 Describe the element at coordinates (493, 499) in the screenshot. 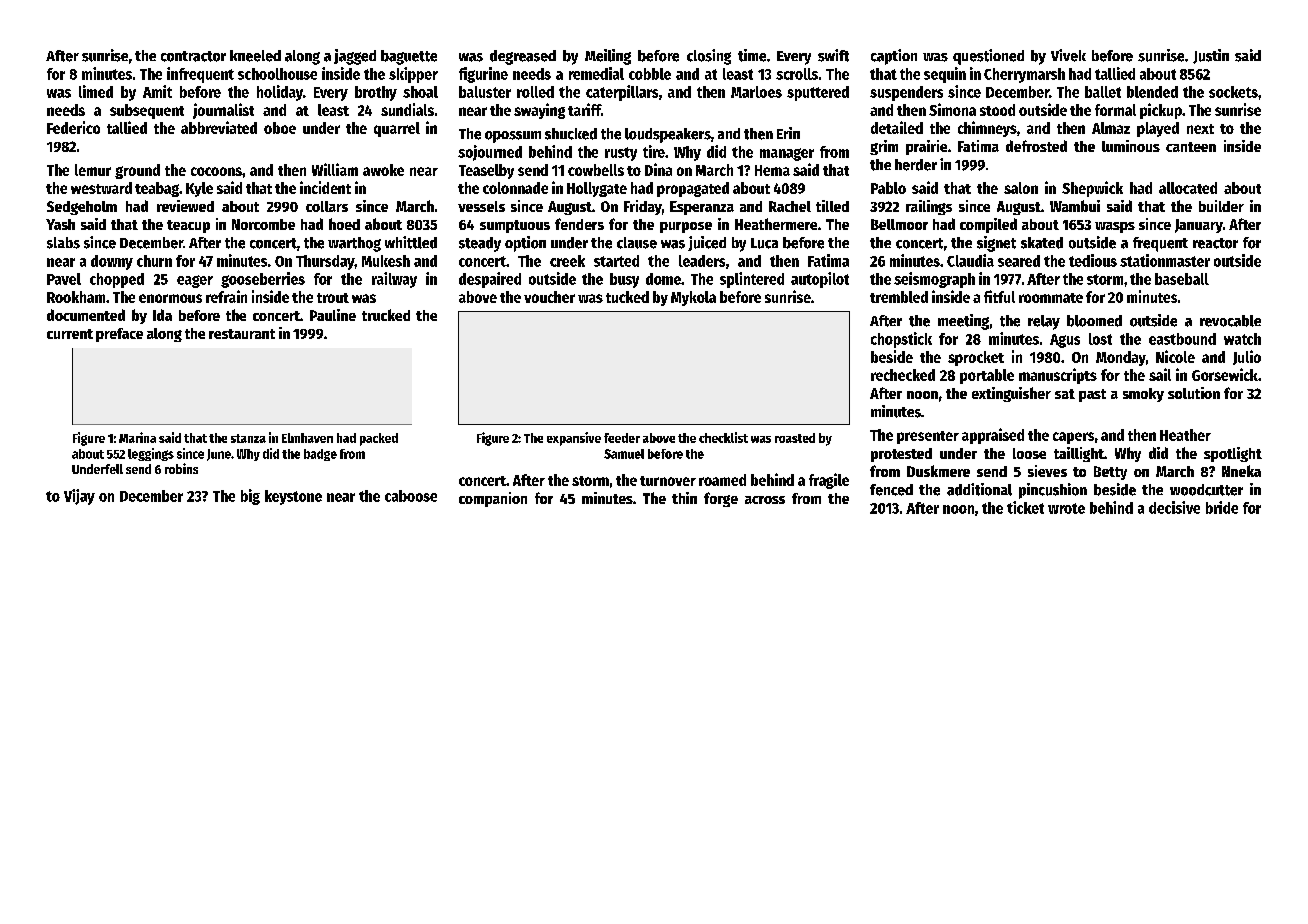

I see `companion` at that location.
